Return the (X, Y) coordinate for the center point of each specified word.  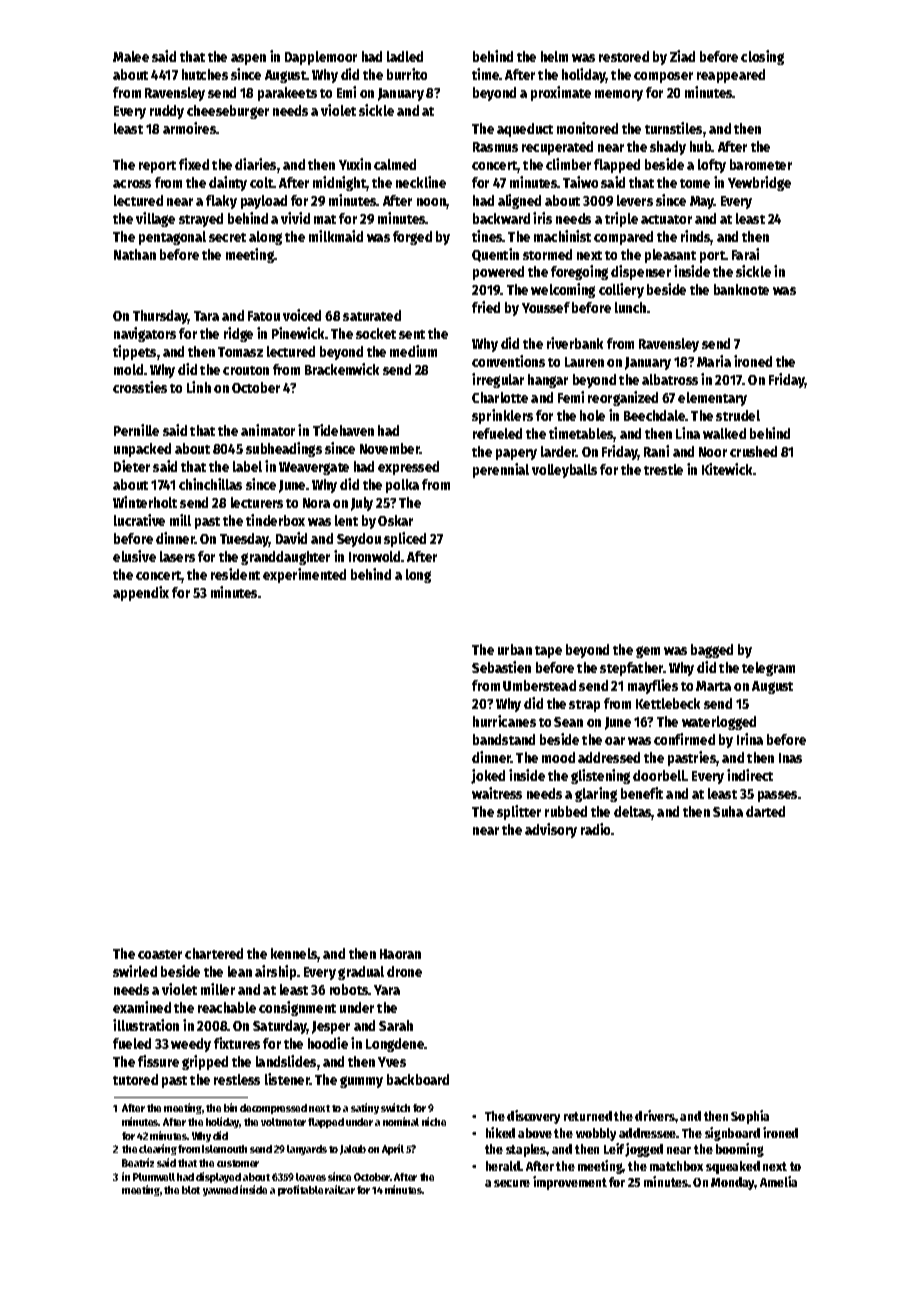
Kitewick (728, 469)
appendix (141, 593)
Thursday (160, 317)
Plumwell (154, 1177)
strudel (738, 415)
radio (596, 829)
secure (512, 1183)
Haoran (400, 954)
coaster (160, 954)
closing (762, 57)
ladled (405, 56)
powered (498, 273)
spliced (405, 539)
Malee (131, 56)
